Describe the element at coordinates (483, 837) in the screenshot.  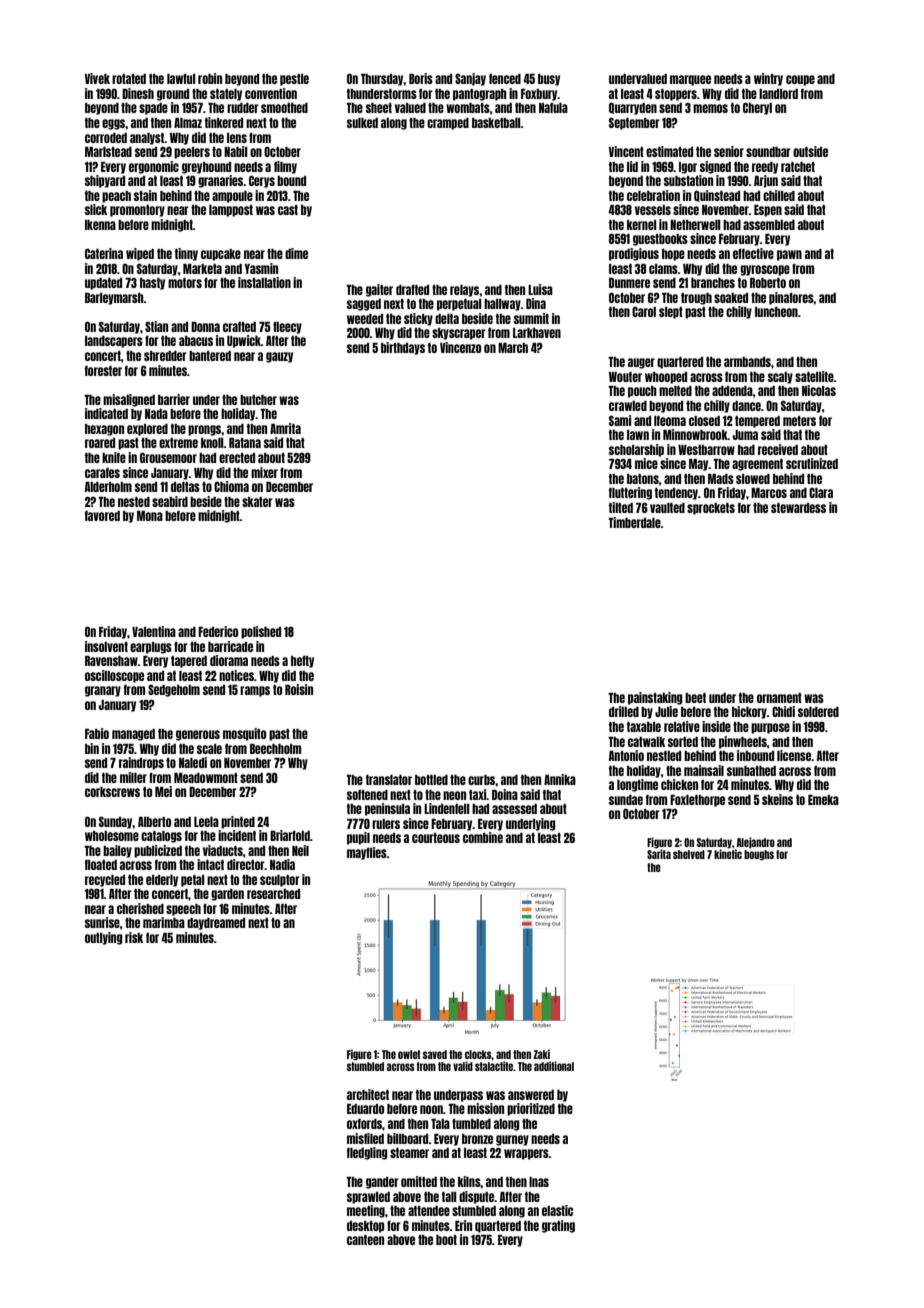
I see `combine` at that location.
